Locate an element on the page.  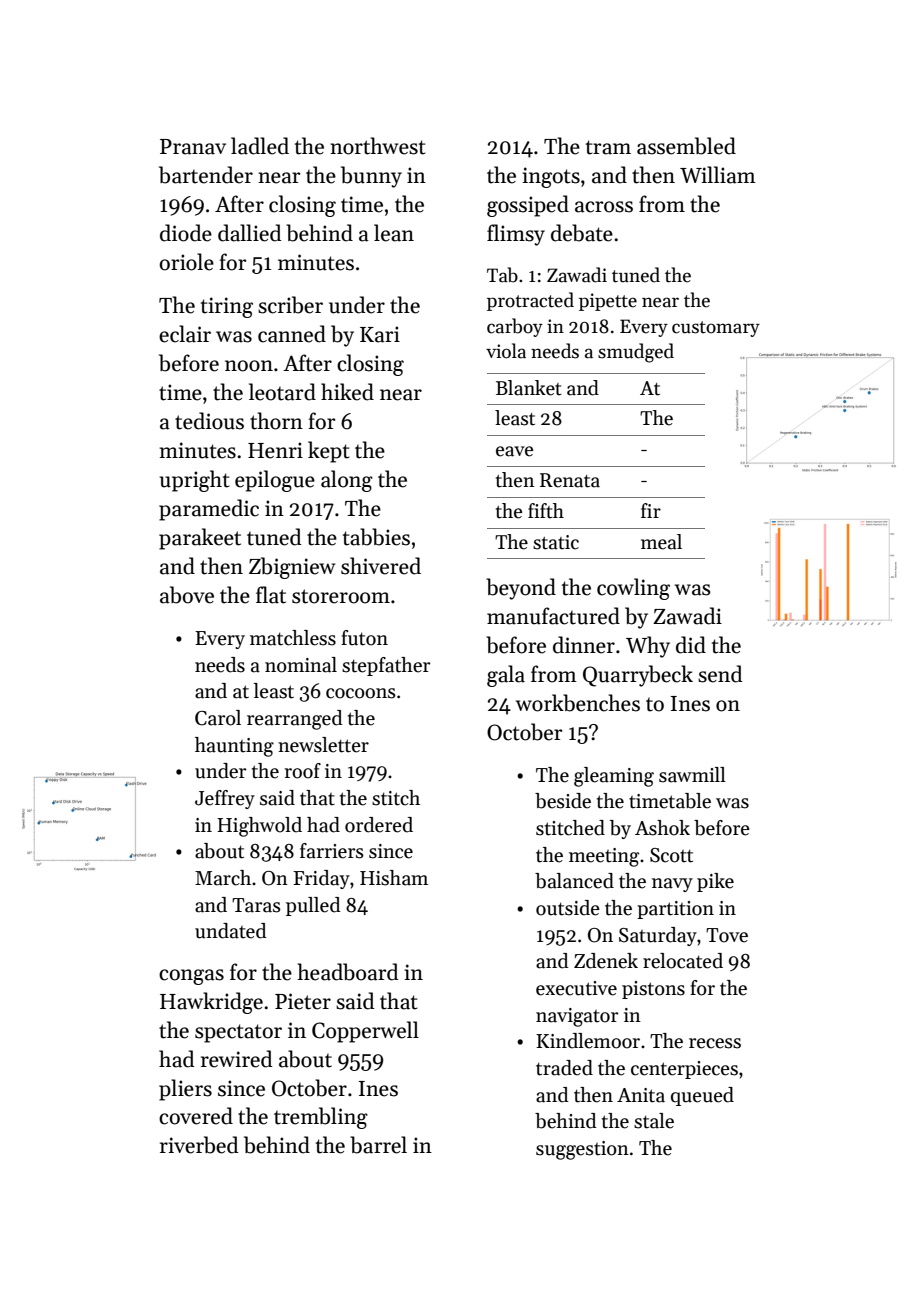
cocoons is located at coordinates (361, 693).
